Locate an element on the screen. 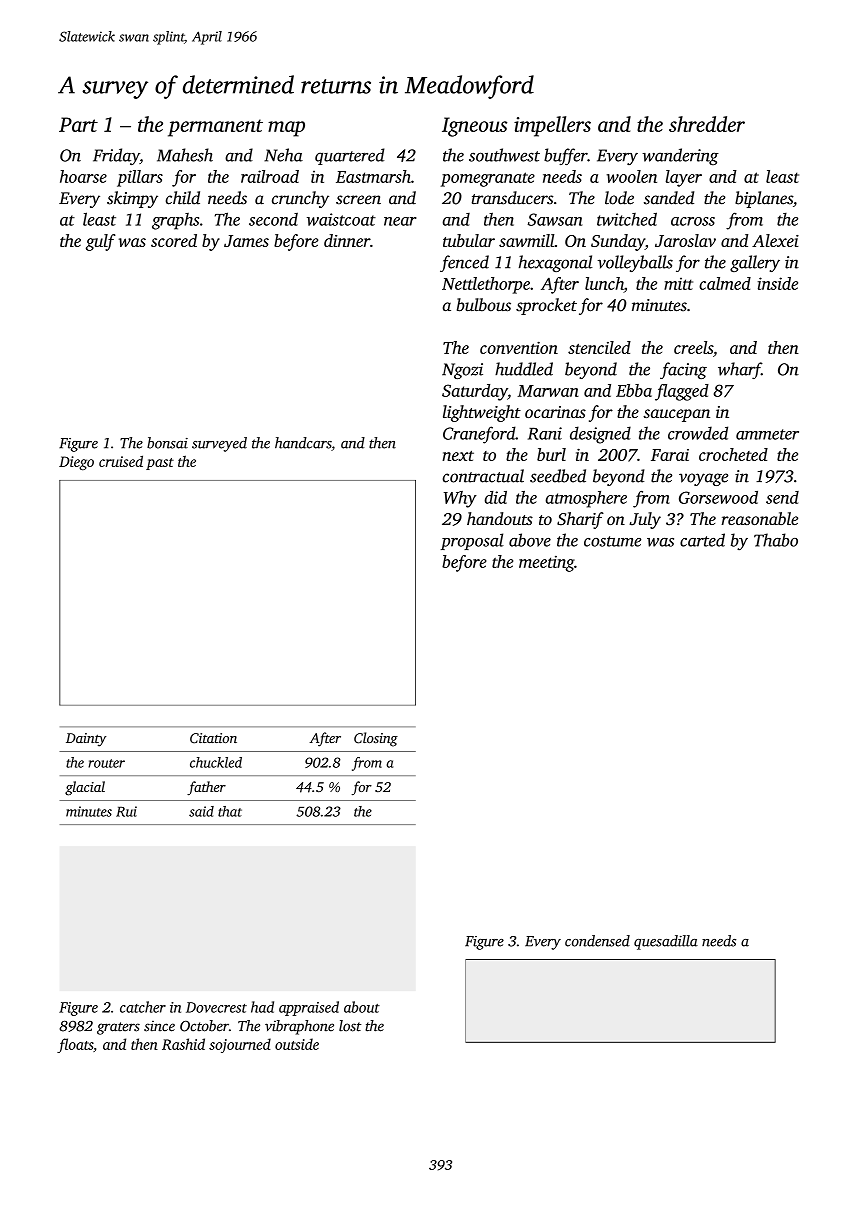 The width and height of the screenshot is (858, 1218). proposal is located at coordinates (472, 541).
